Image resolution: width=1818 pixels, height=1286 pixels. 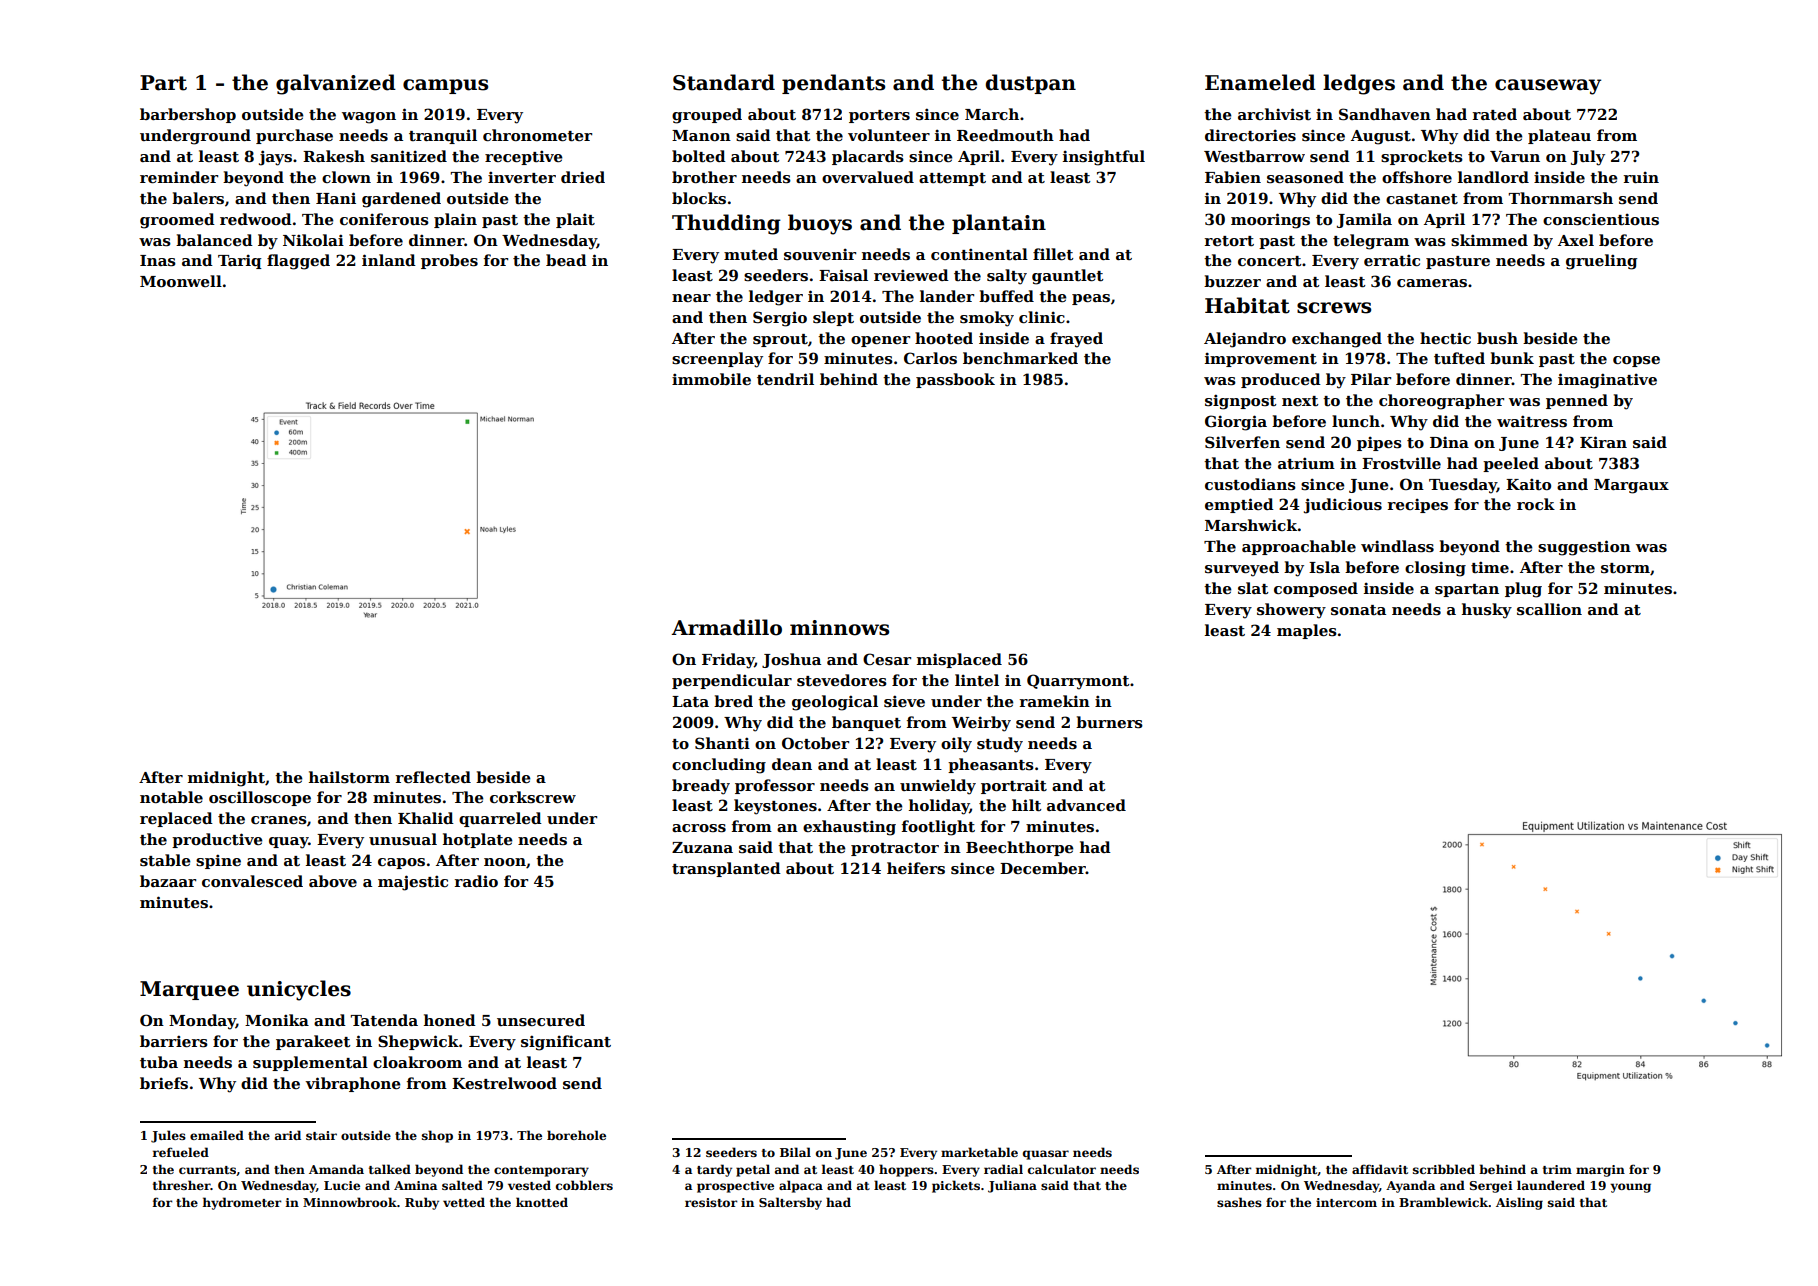 What do you see at coordinates (171, 797) in the screenshot?
I see `notable` at bounding box center [171, 797].
